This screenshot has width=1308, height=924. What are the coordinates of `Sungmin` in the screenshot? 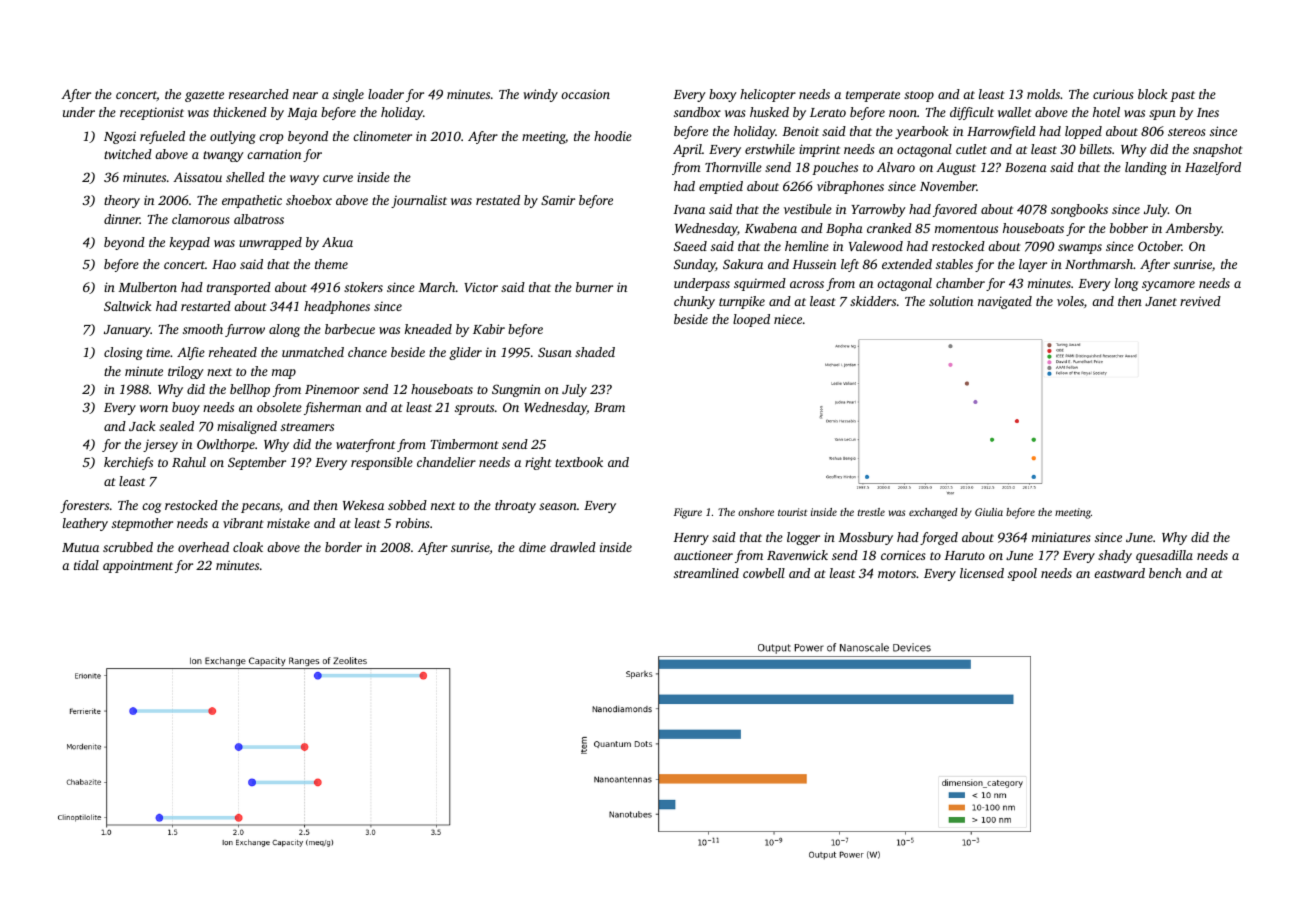 It's located at (516, 390).
